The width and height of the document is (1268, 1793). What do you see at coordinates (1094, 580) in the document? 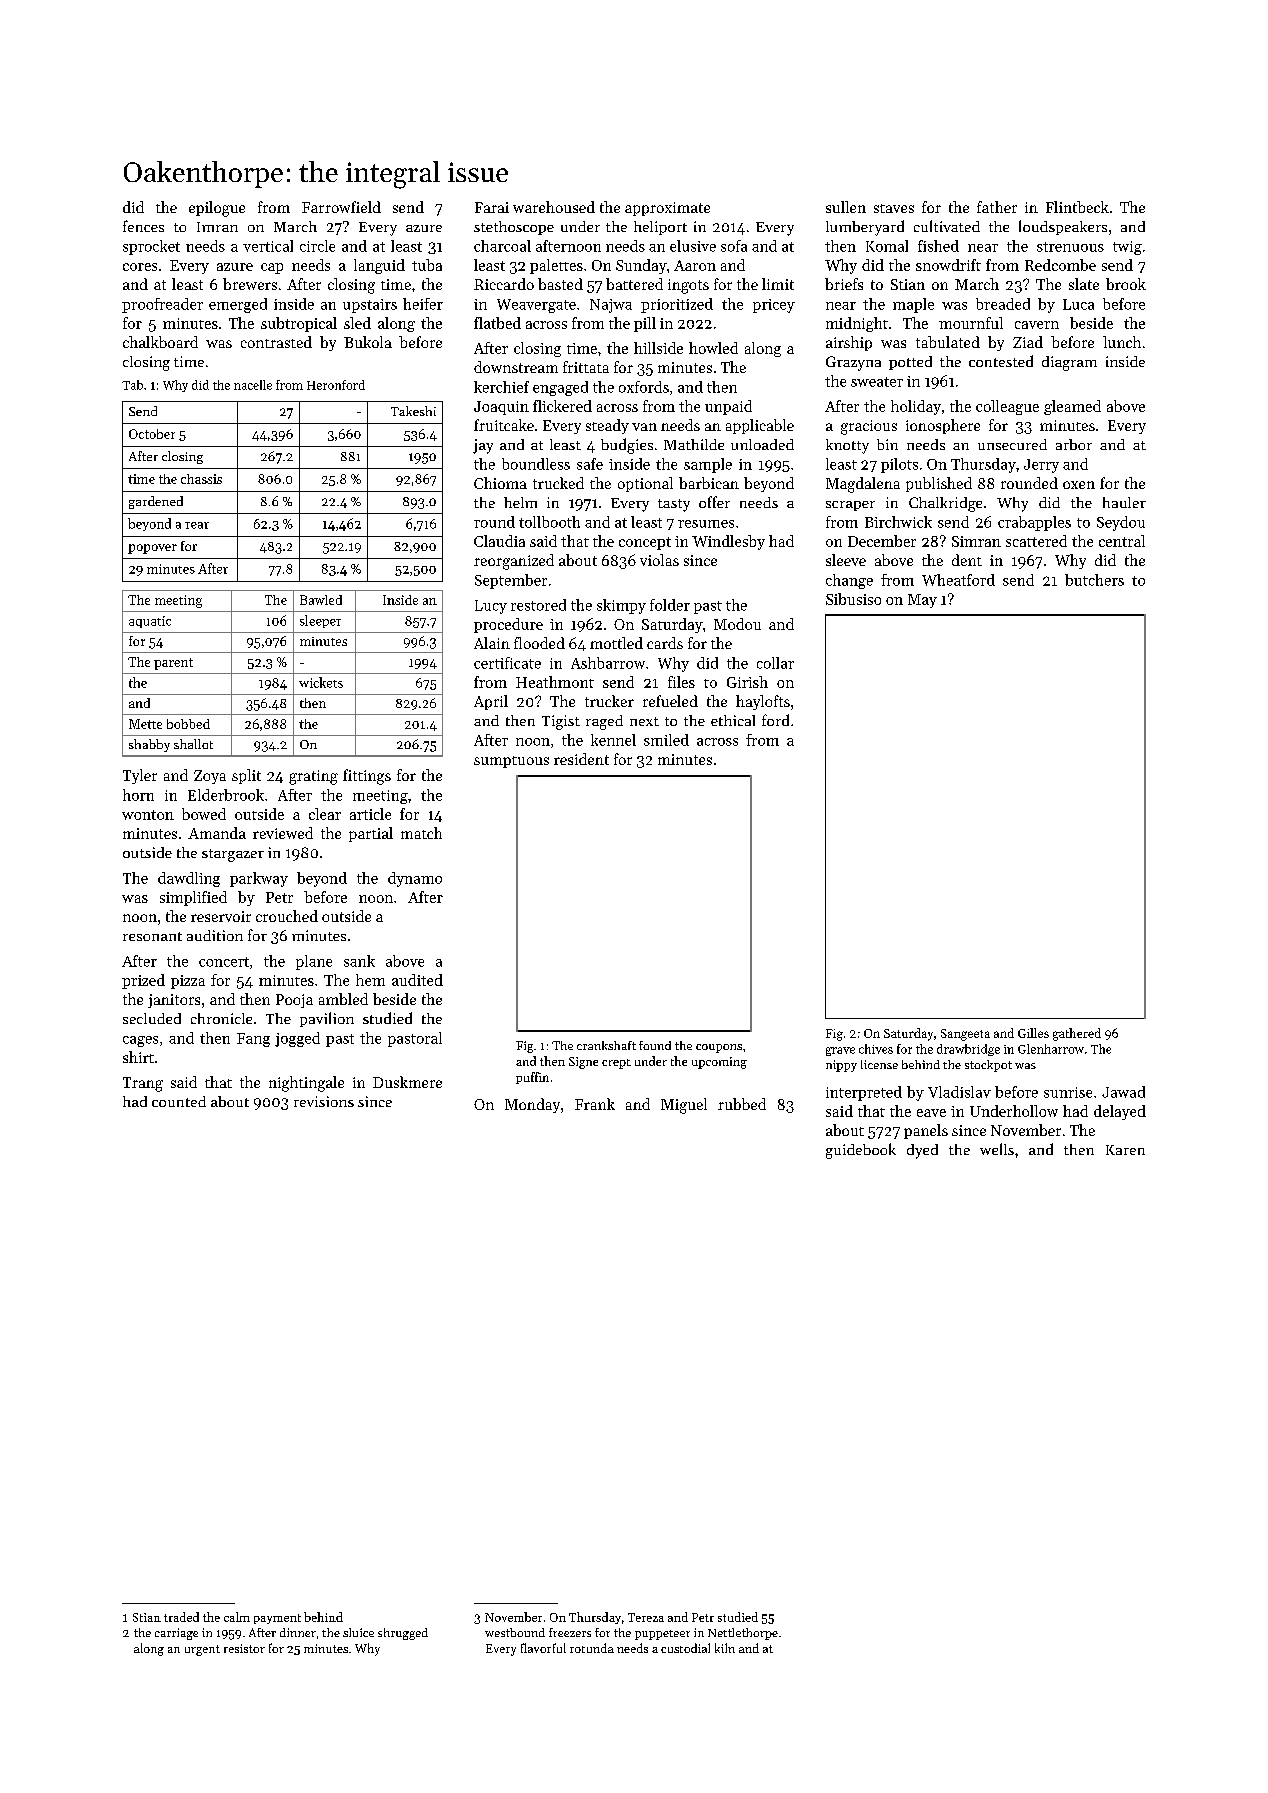
I see `butchers` at bounding box center [1094, 580].
